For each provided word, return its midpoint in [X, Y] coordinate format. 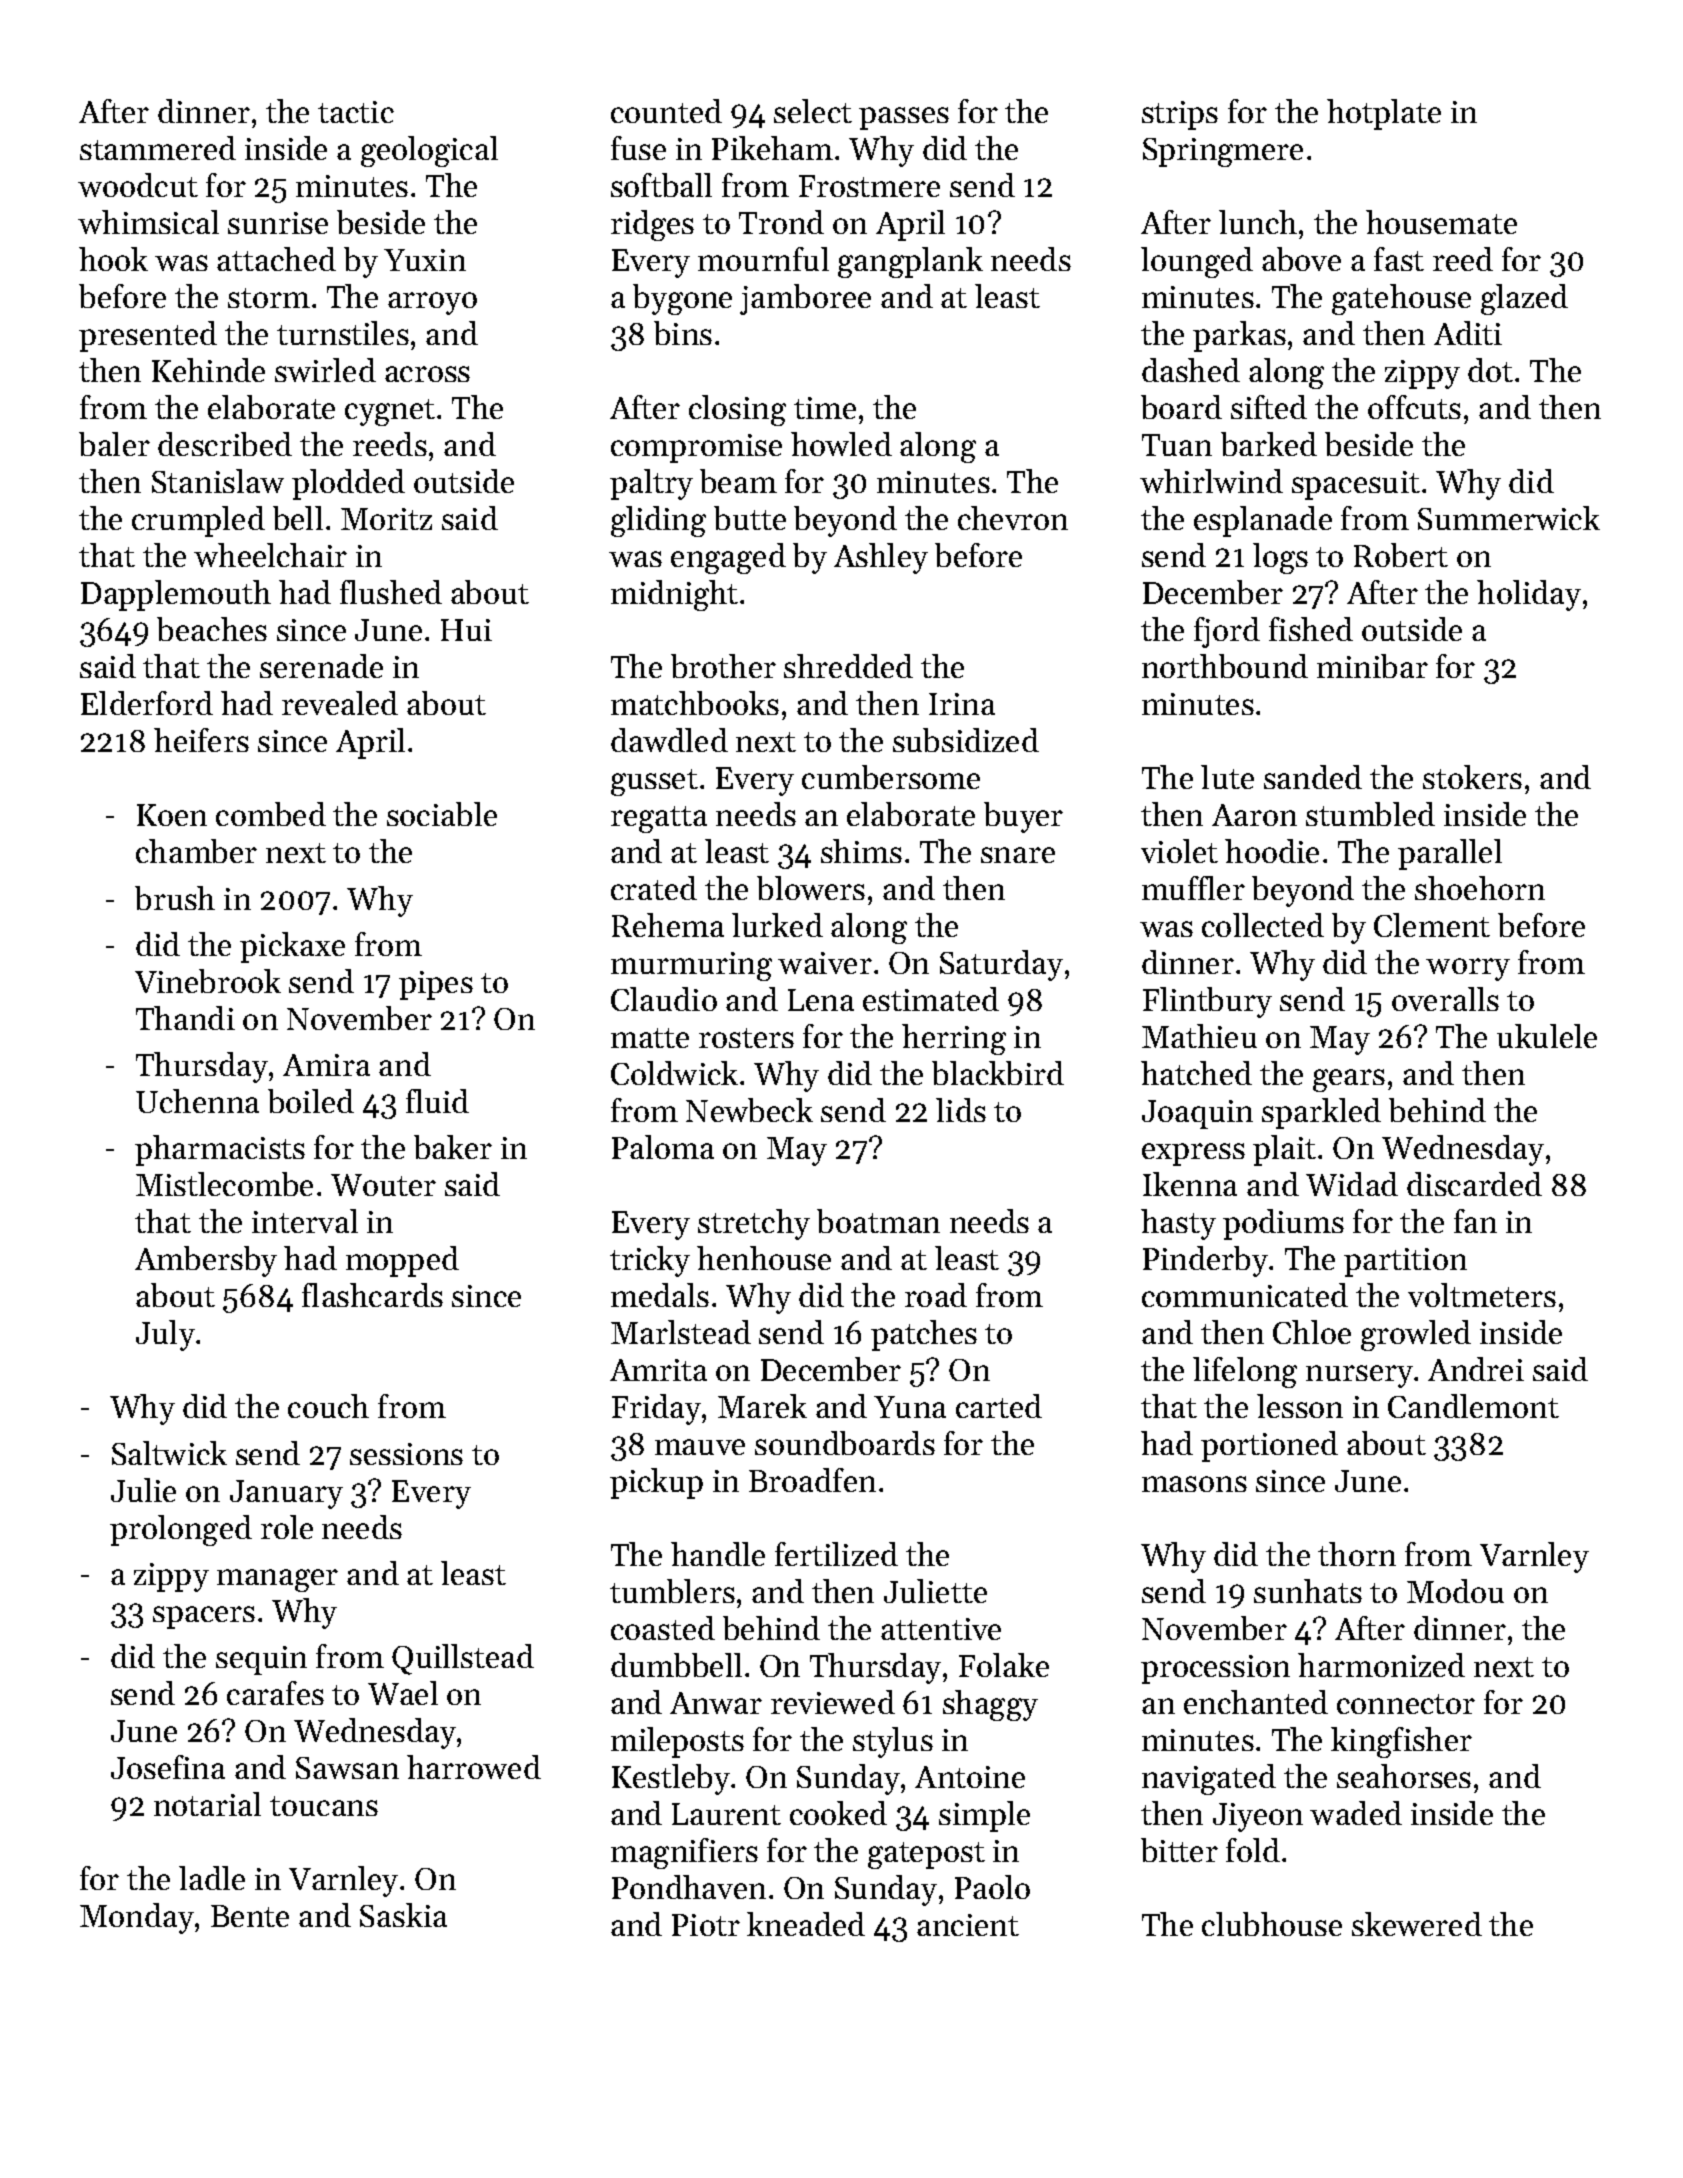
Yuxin [425, 260]
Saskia [403, 1915]
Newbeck [749, 1110]
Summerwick [1509, 518]
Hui [466, 630]
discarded [1474, 1184]
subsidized [966, 740]
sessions [406, 1454]
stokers [1472, 777]
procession [1215, 1669]
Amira [326, 1065]
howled [841, 444]
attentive [941, 1629]
